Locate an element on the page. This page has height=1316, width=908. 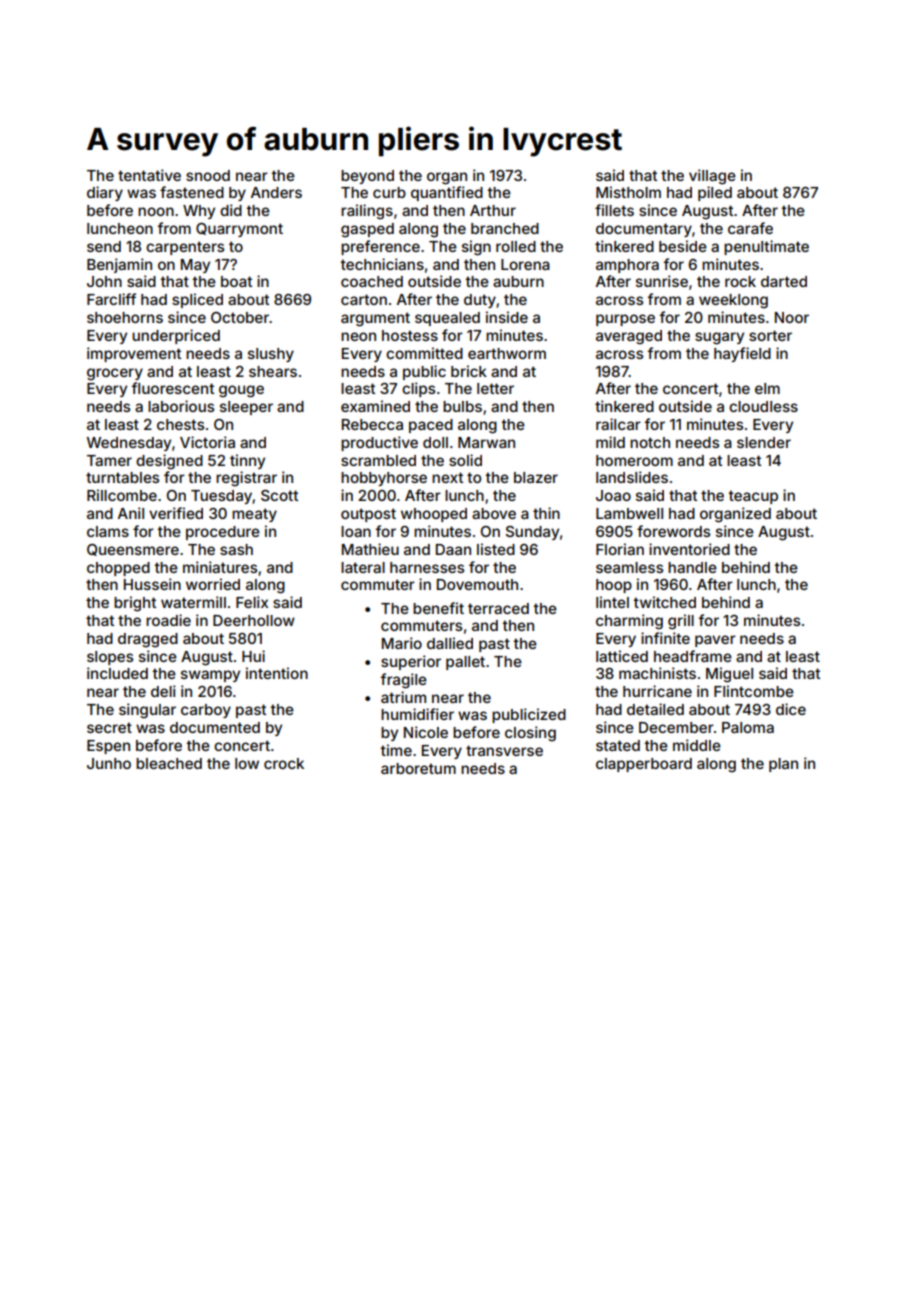
beyond is located at coordinates (367, 177).
